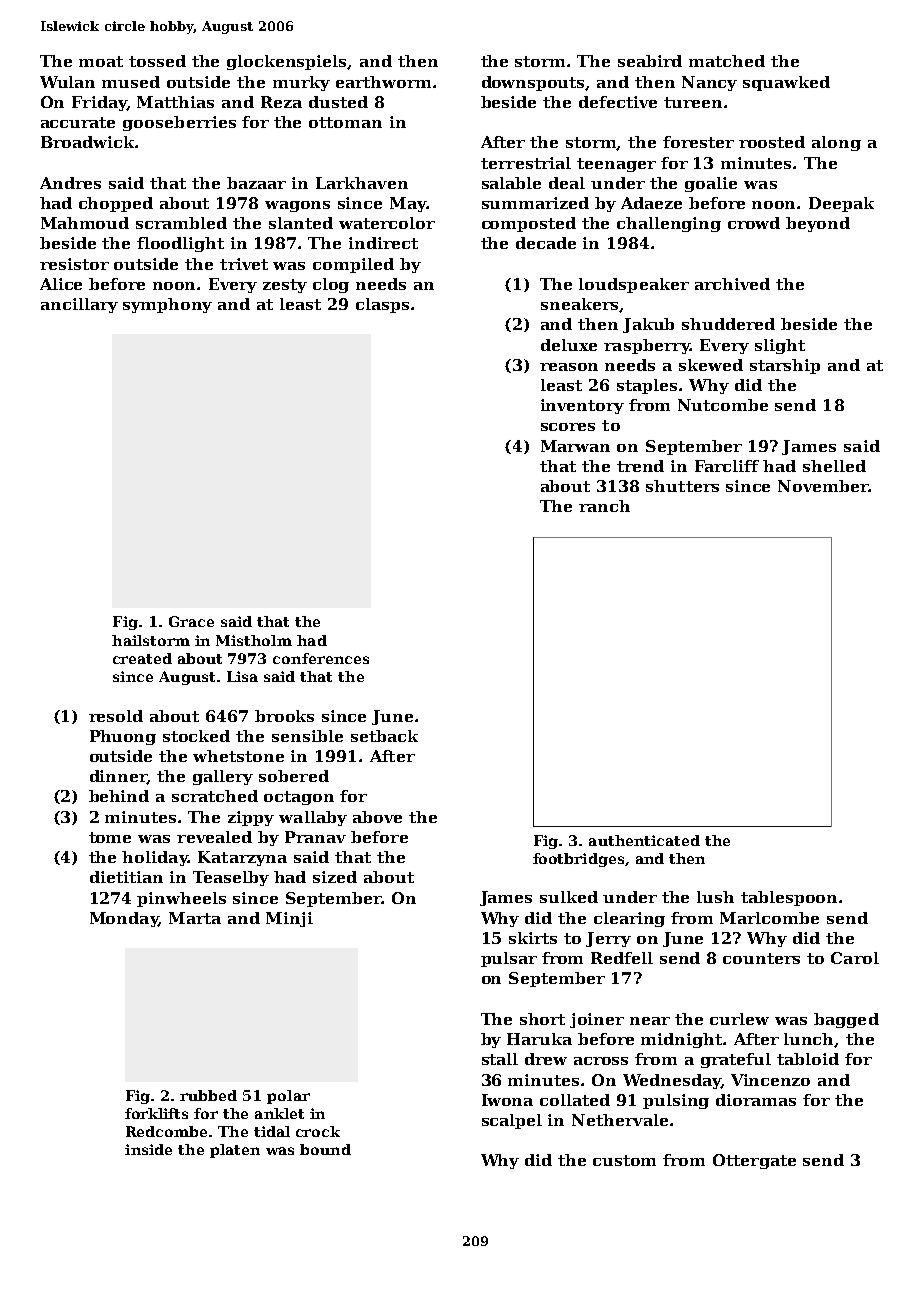  I want to click on tossed, so click(157, 61).
